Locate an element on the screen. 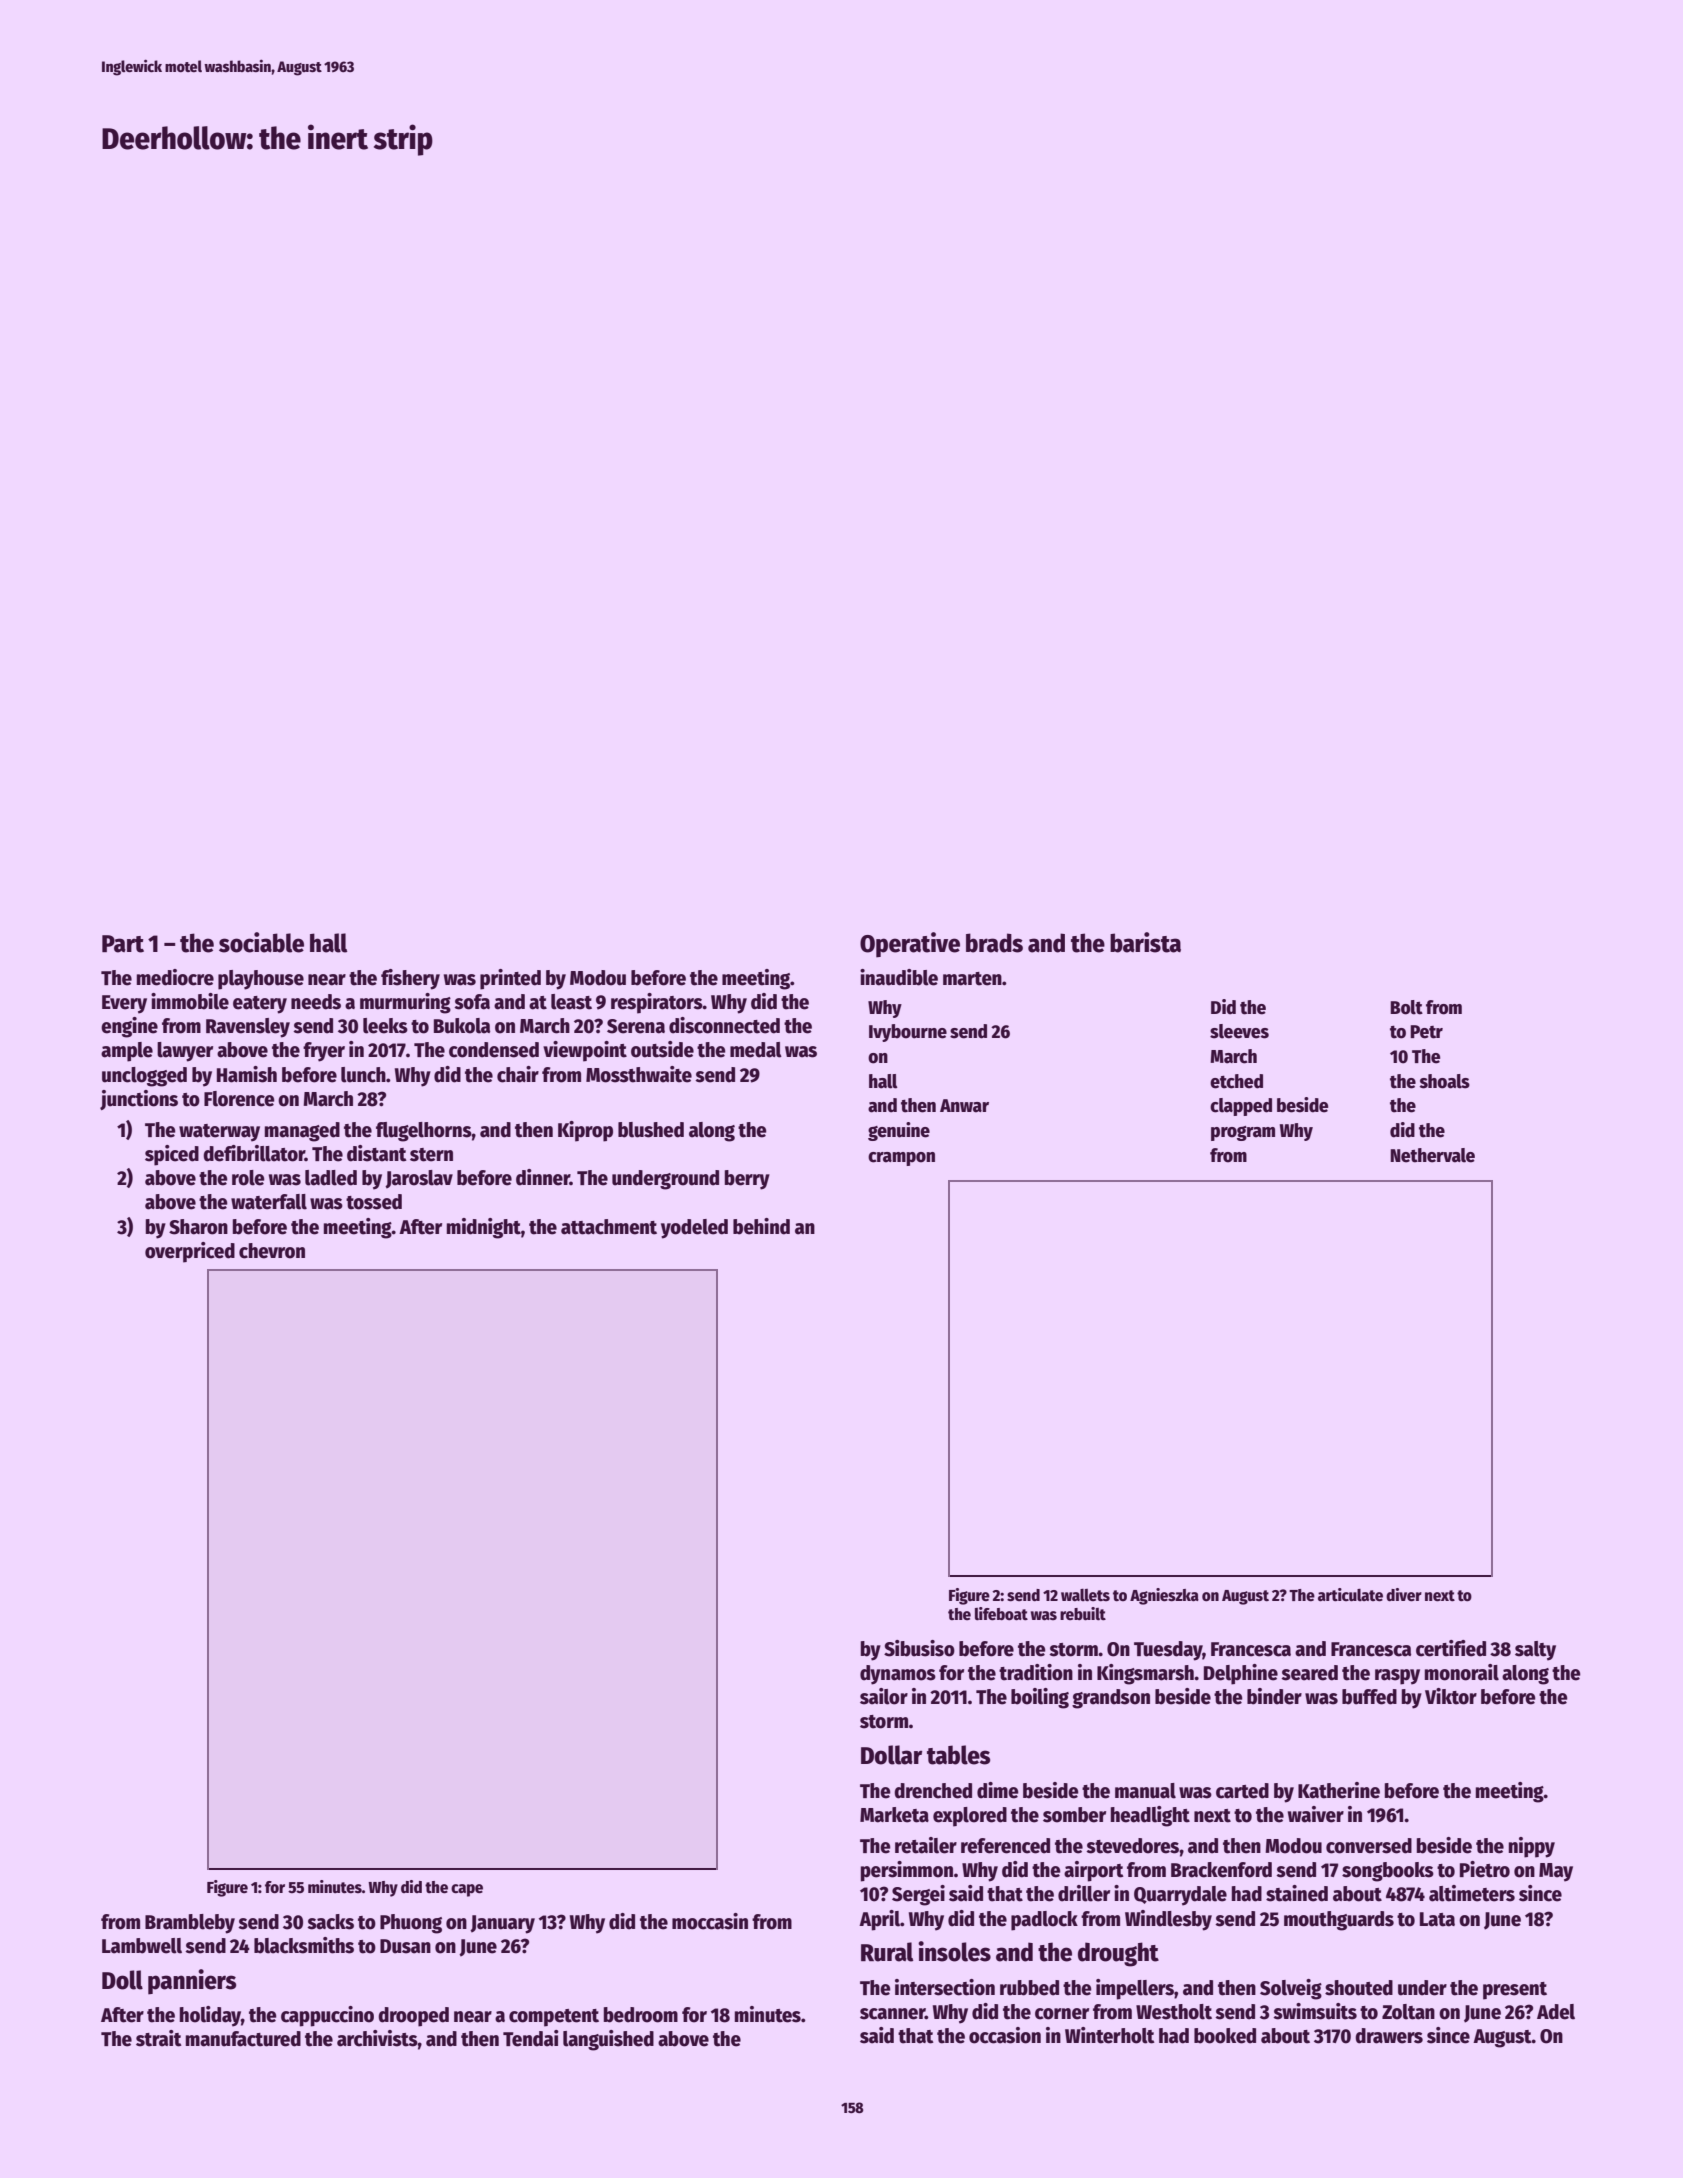 Image resolution: width=1683 pixels, height=2178 pixels. chevron is located at coordinates (272, 1251).
